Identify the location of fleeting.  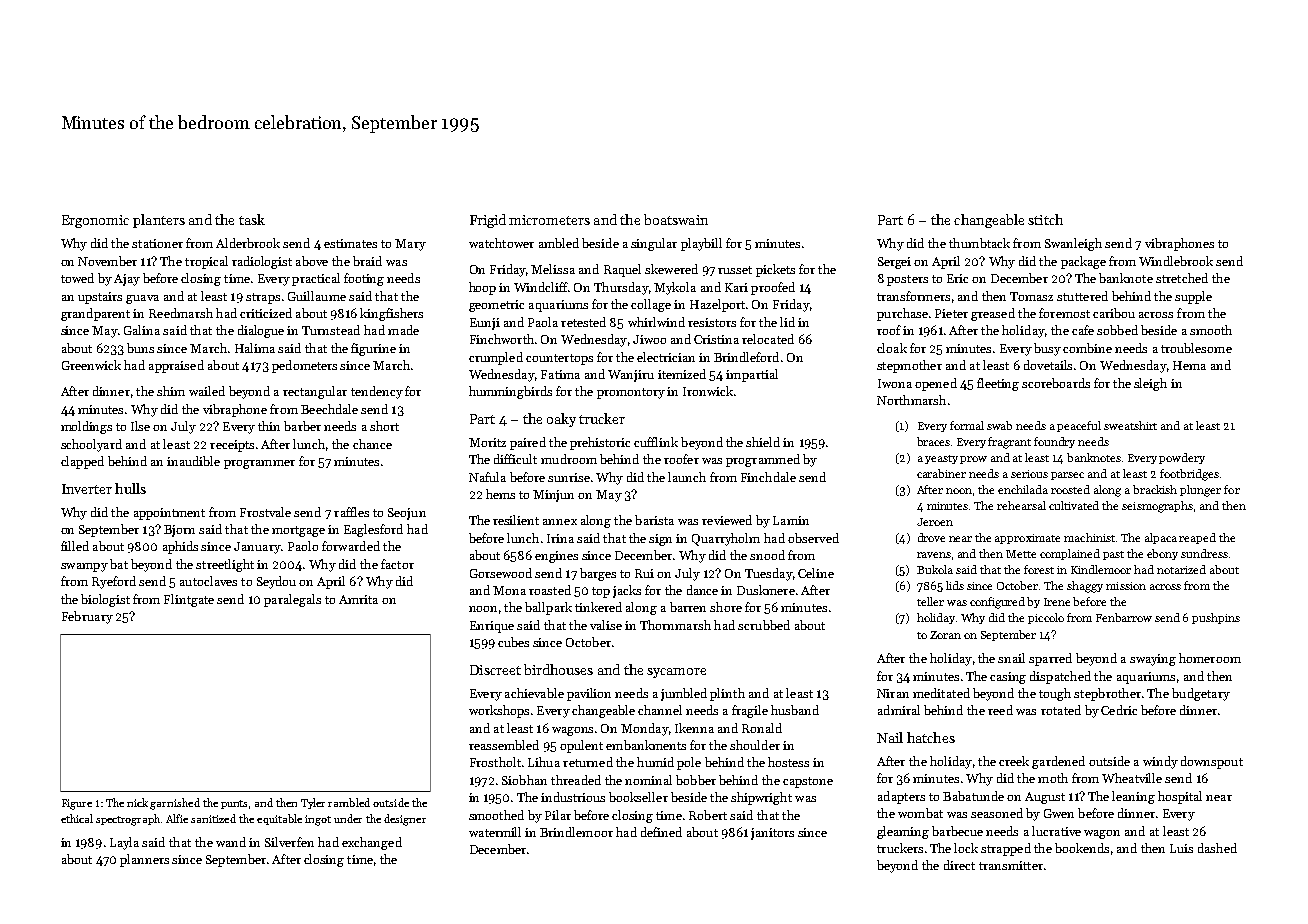
(998, 384).
